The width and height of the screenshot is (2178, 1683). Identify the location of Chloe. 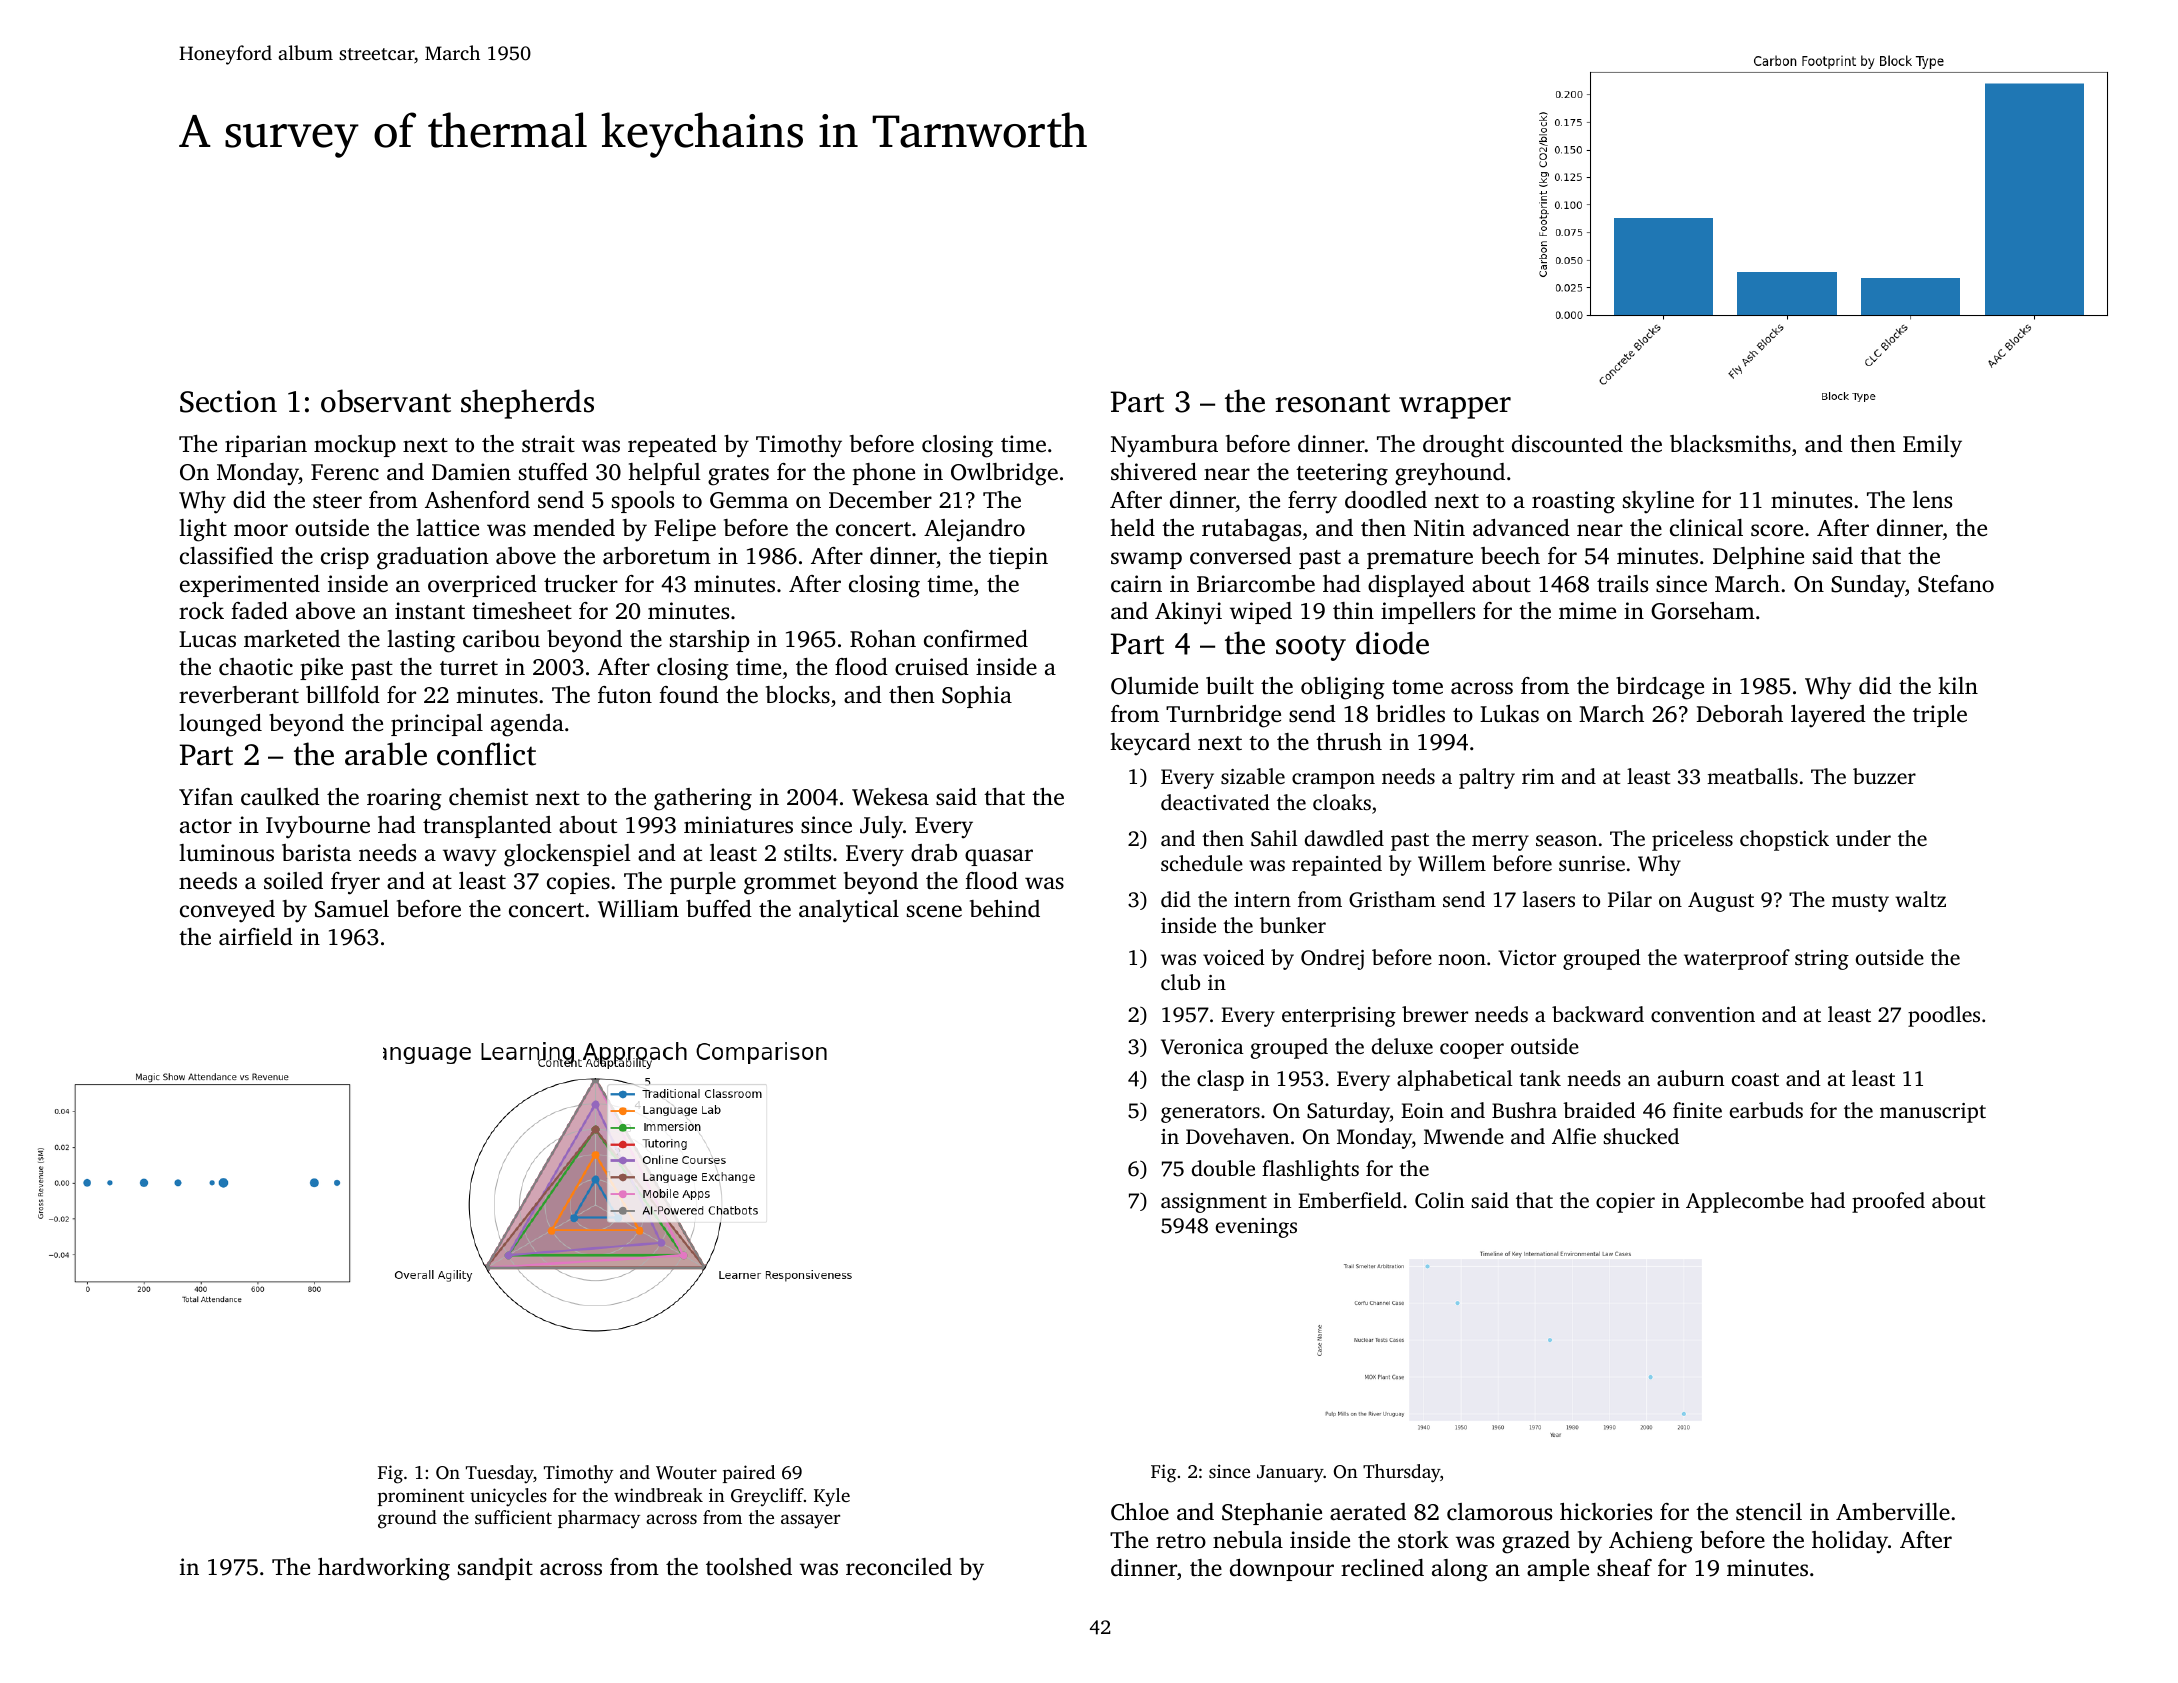
(1140, 1512).
